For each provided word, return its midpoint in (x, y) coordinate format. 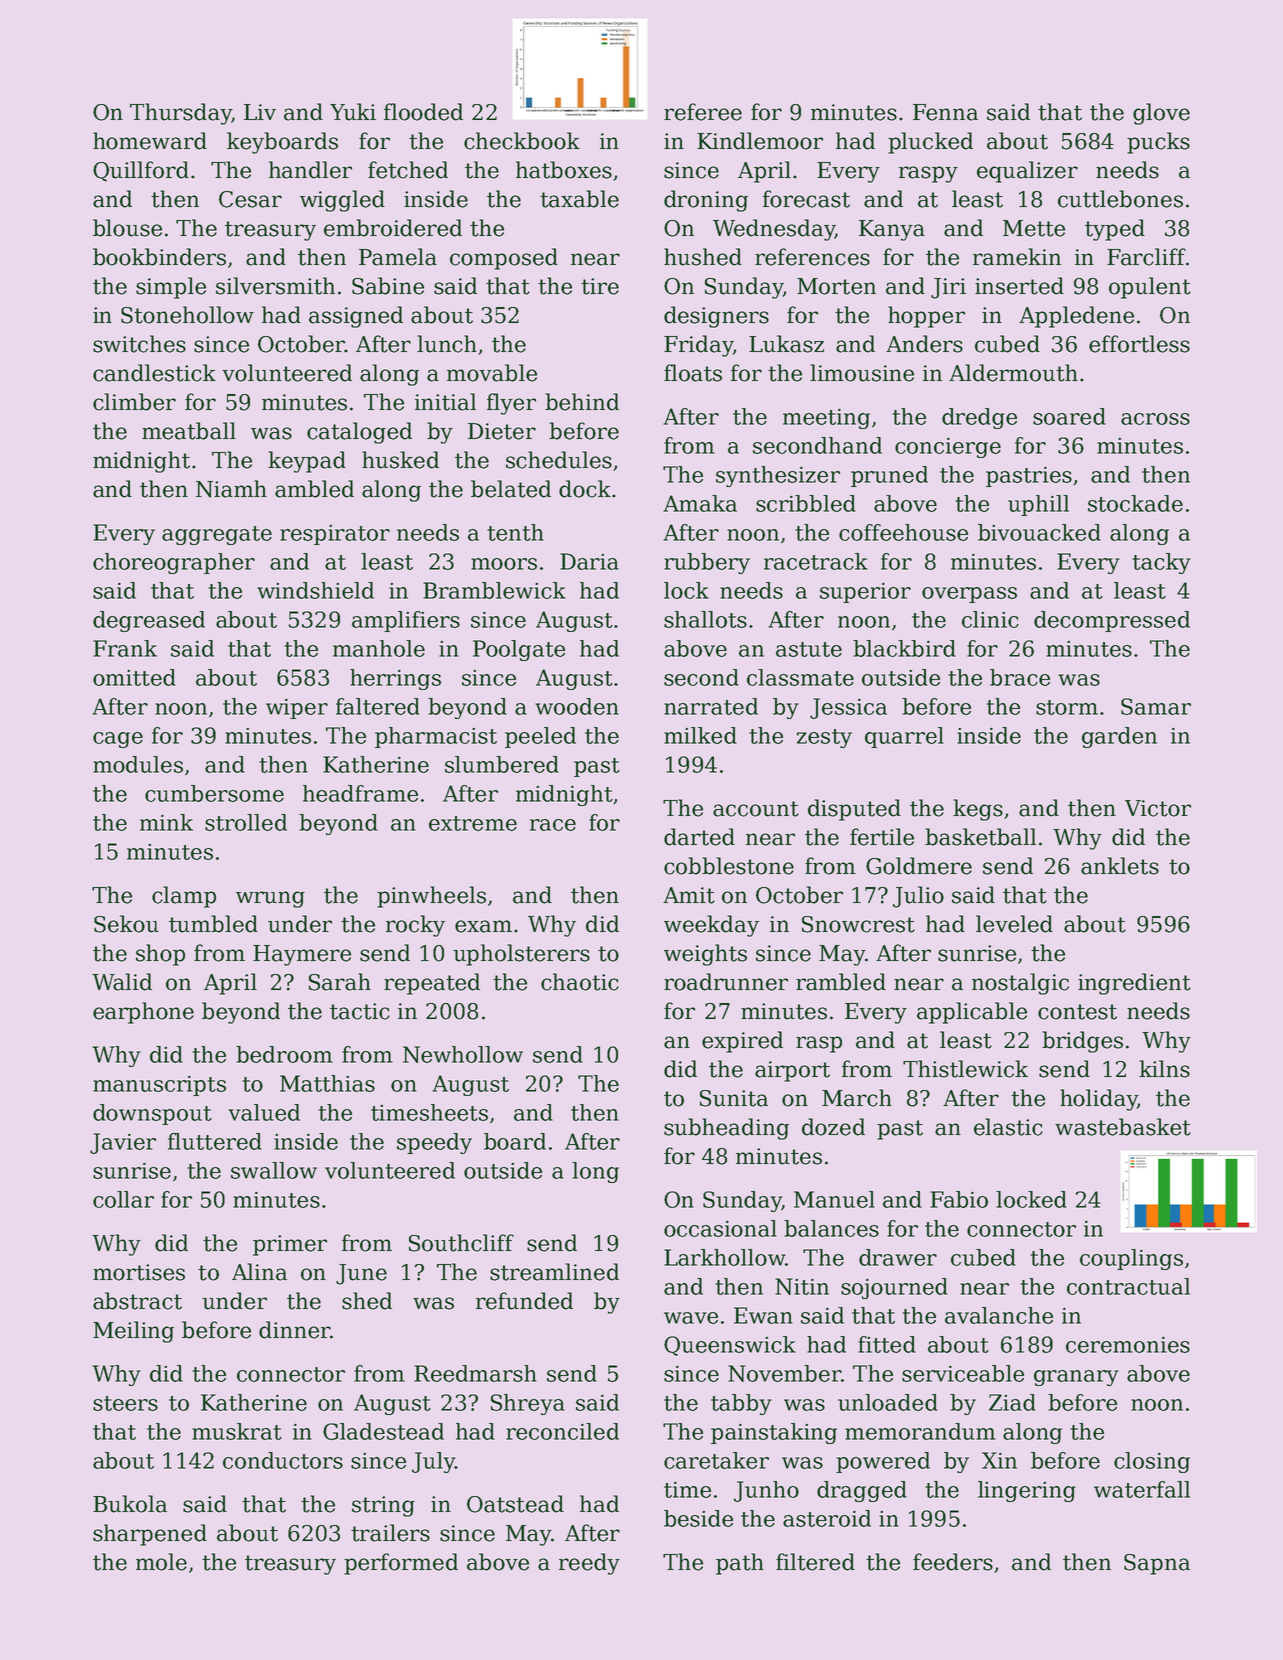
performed (401, 1564)
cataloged (359, 433)
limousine (862, 373)
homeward (150, 141)
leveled (1014, 924)
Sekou (126, 924)
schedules (559, 460)
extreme (473, 823)
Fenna (945, 112)
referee (703, 112)
